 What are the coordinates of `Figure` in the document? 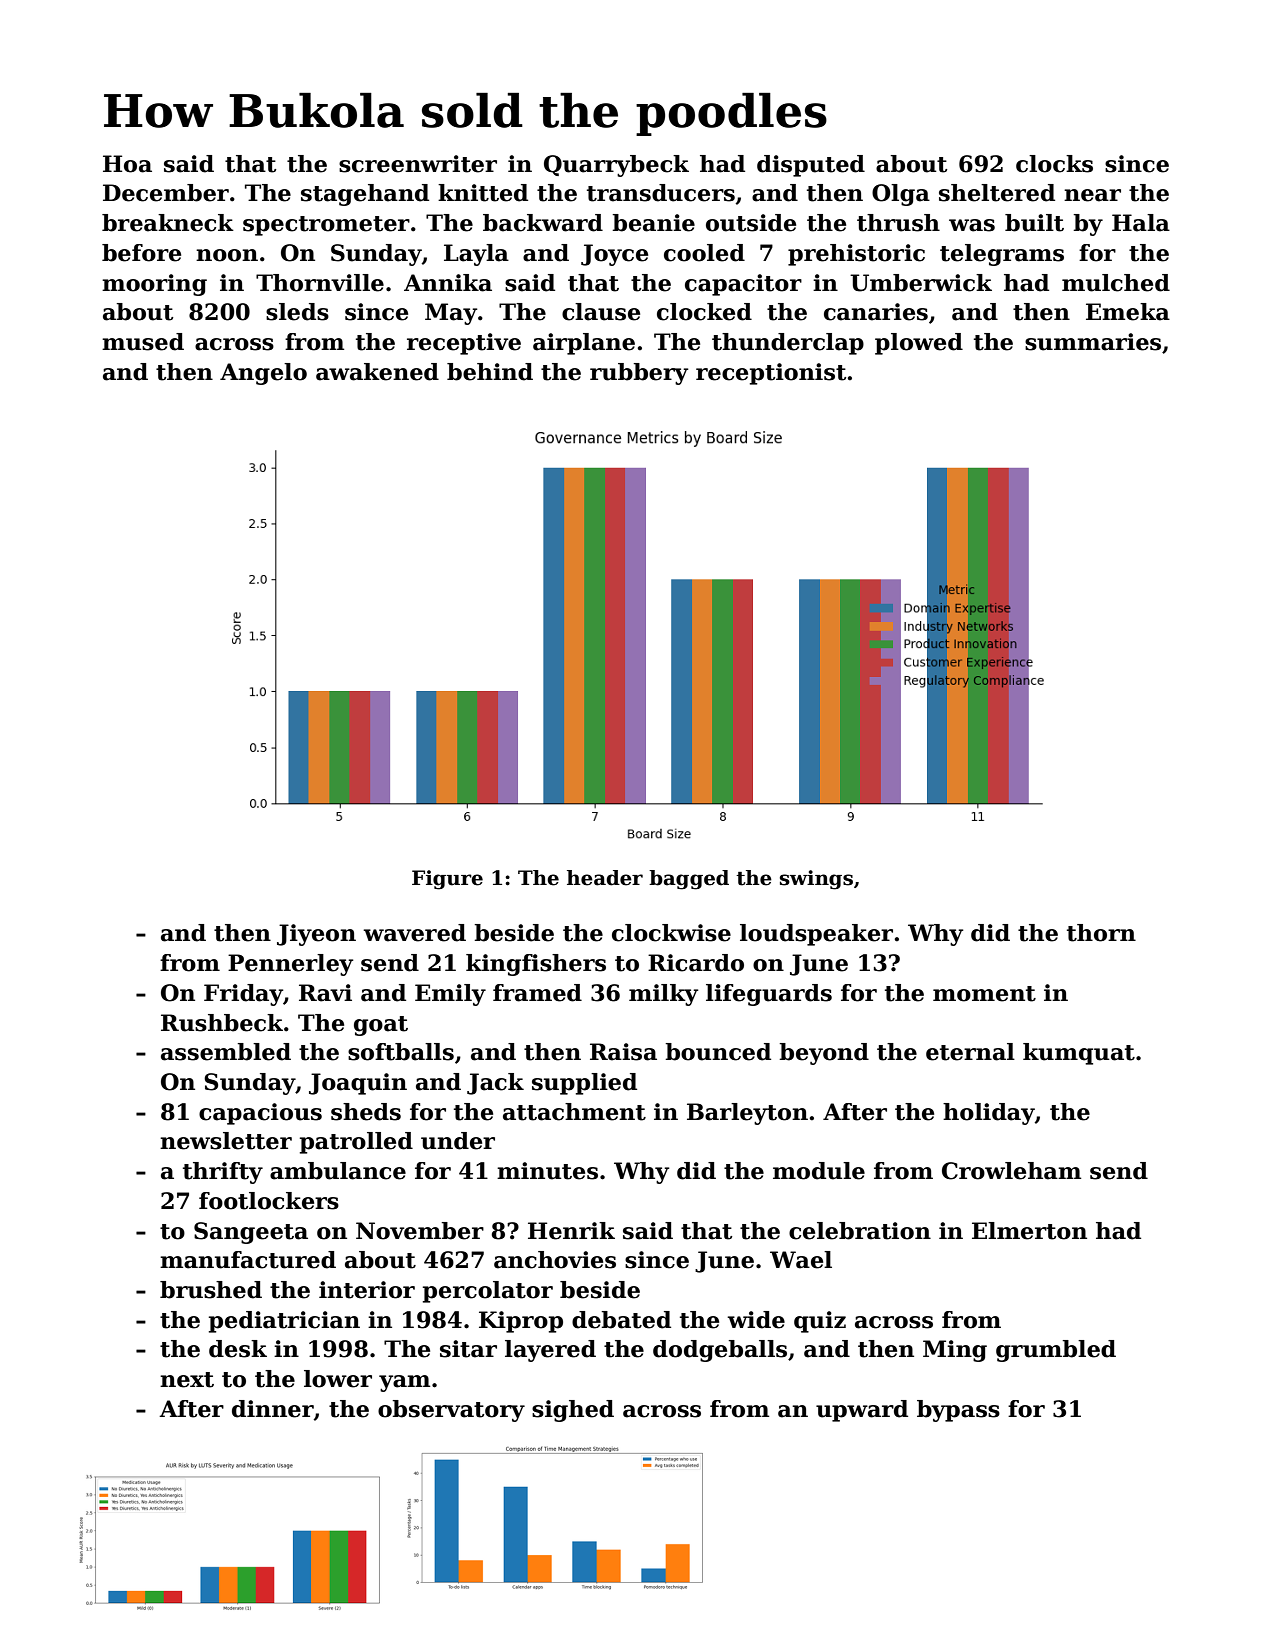 It's located at (447, 880).
